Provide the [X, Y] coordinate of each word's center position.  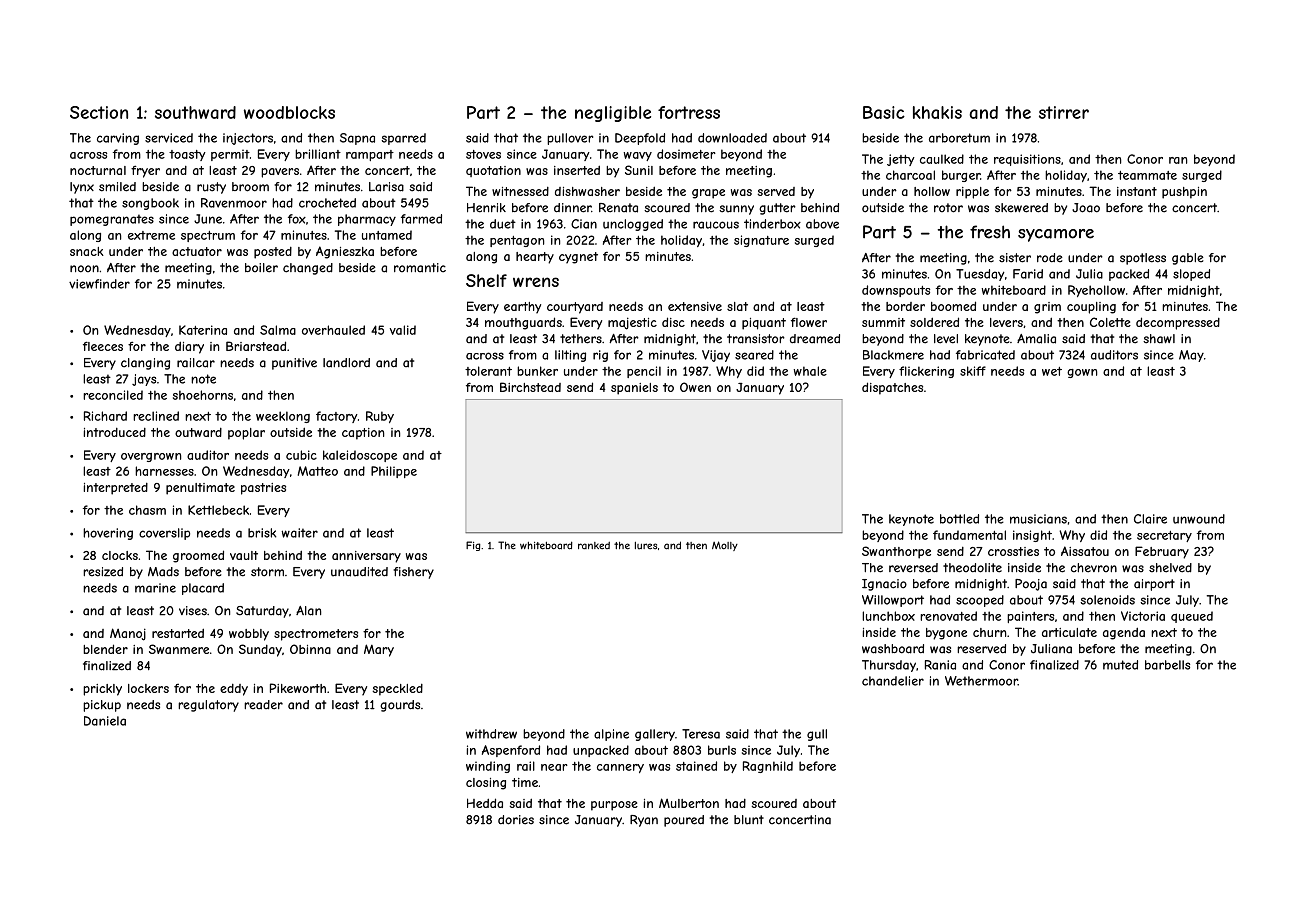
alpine [611, 735]
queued [1192, 617]
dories [516, 820]
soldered [934, 322]
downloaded [732, 138]
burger [961, 176]
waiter [299, 533]
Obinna [310, 649]
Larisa [386, 187]
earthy [522, 308]
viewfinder [99, 284]
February [1162, 552]
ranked [594, 545]
